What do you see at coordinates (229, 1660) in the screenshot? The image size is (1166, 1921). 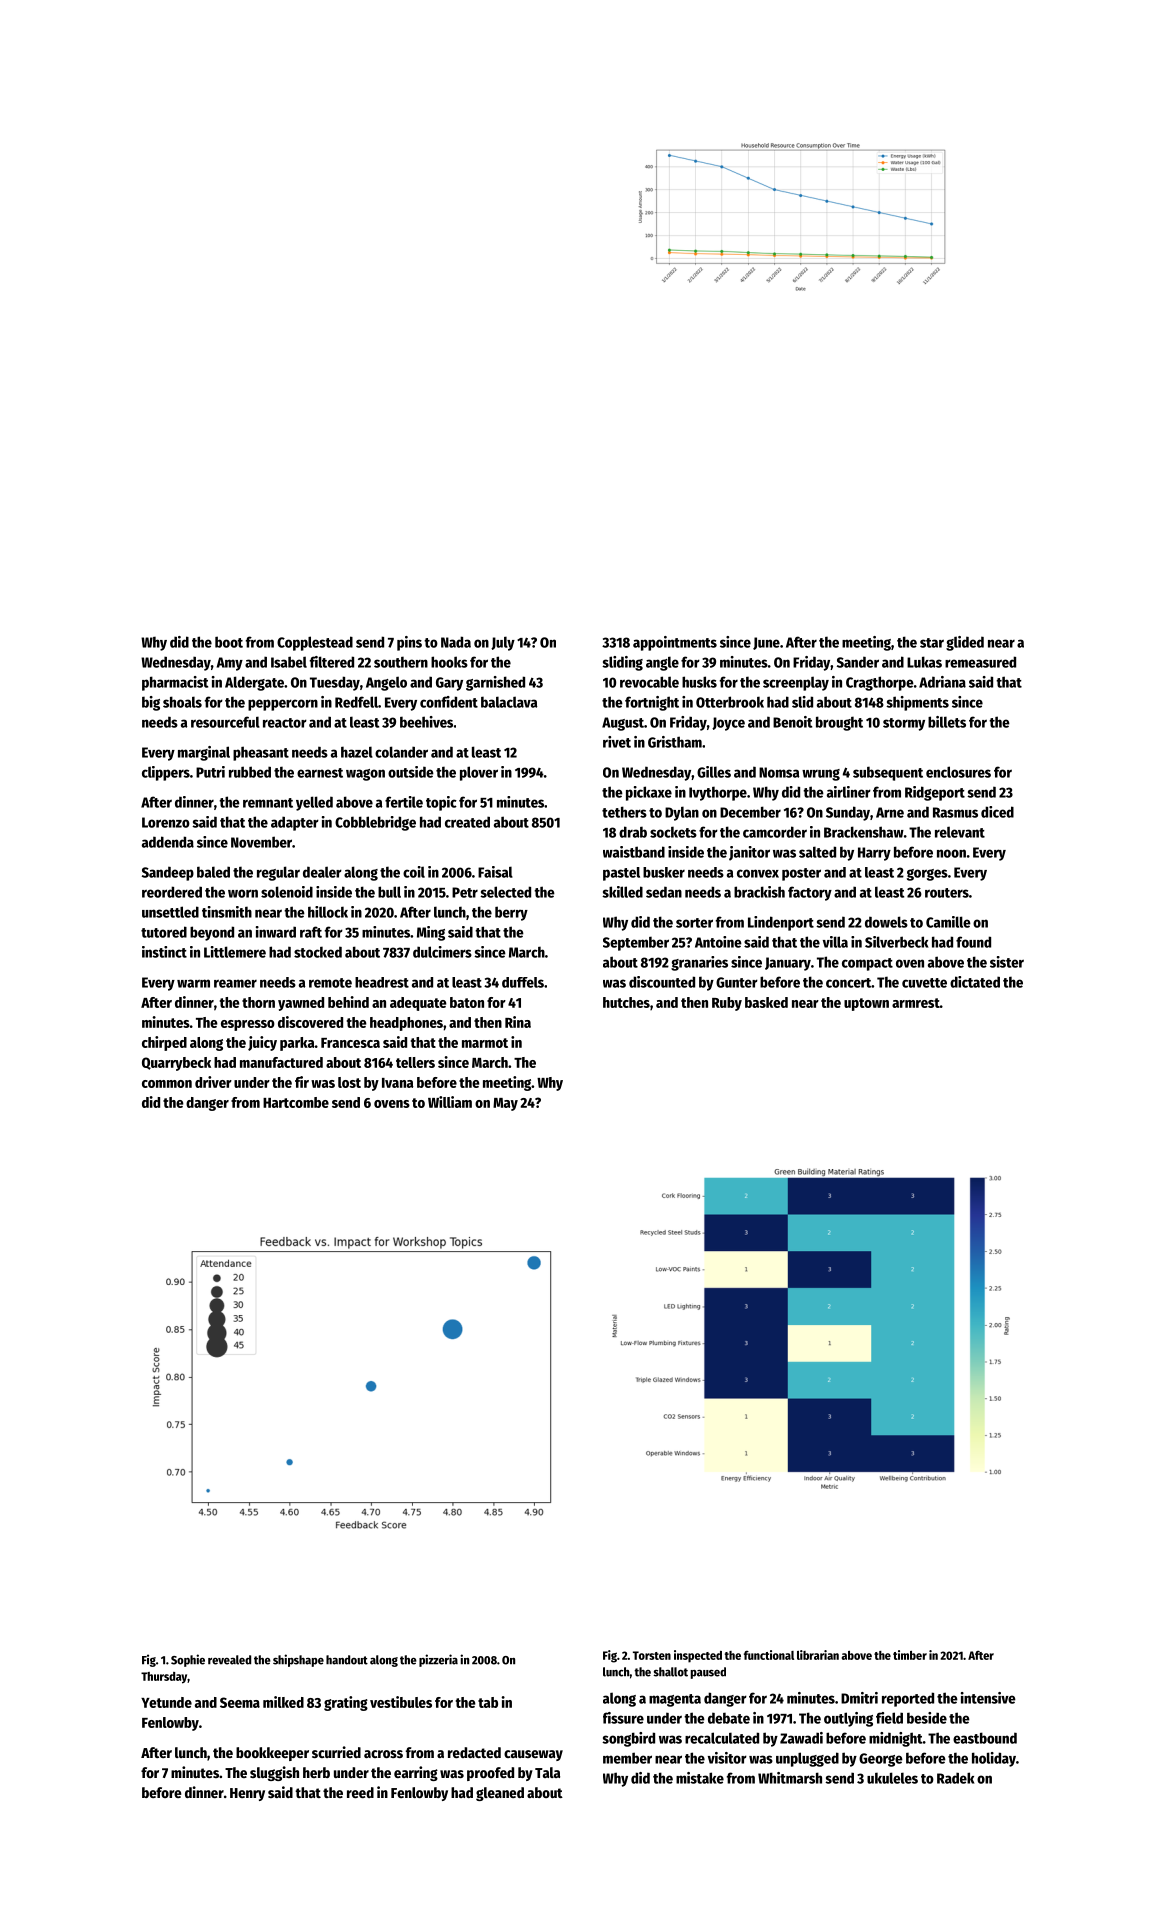 I see `revealed` at bounding box center [229, 1660].
